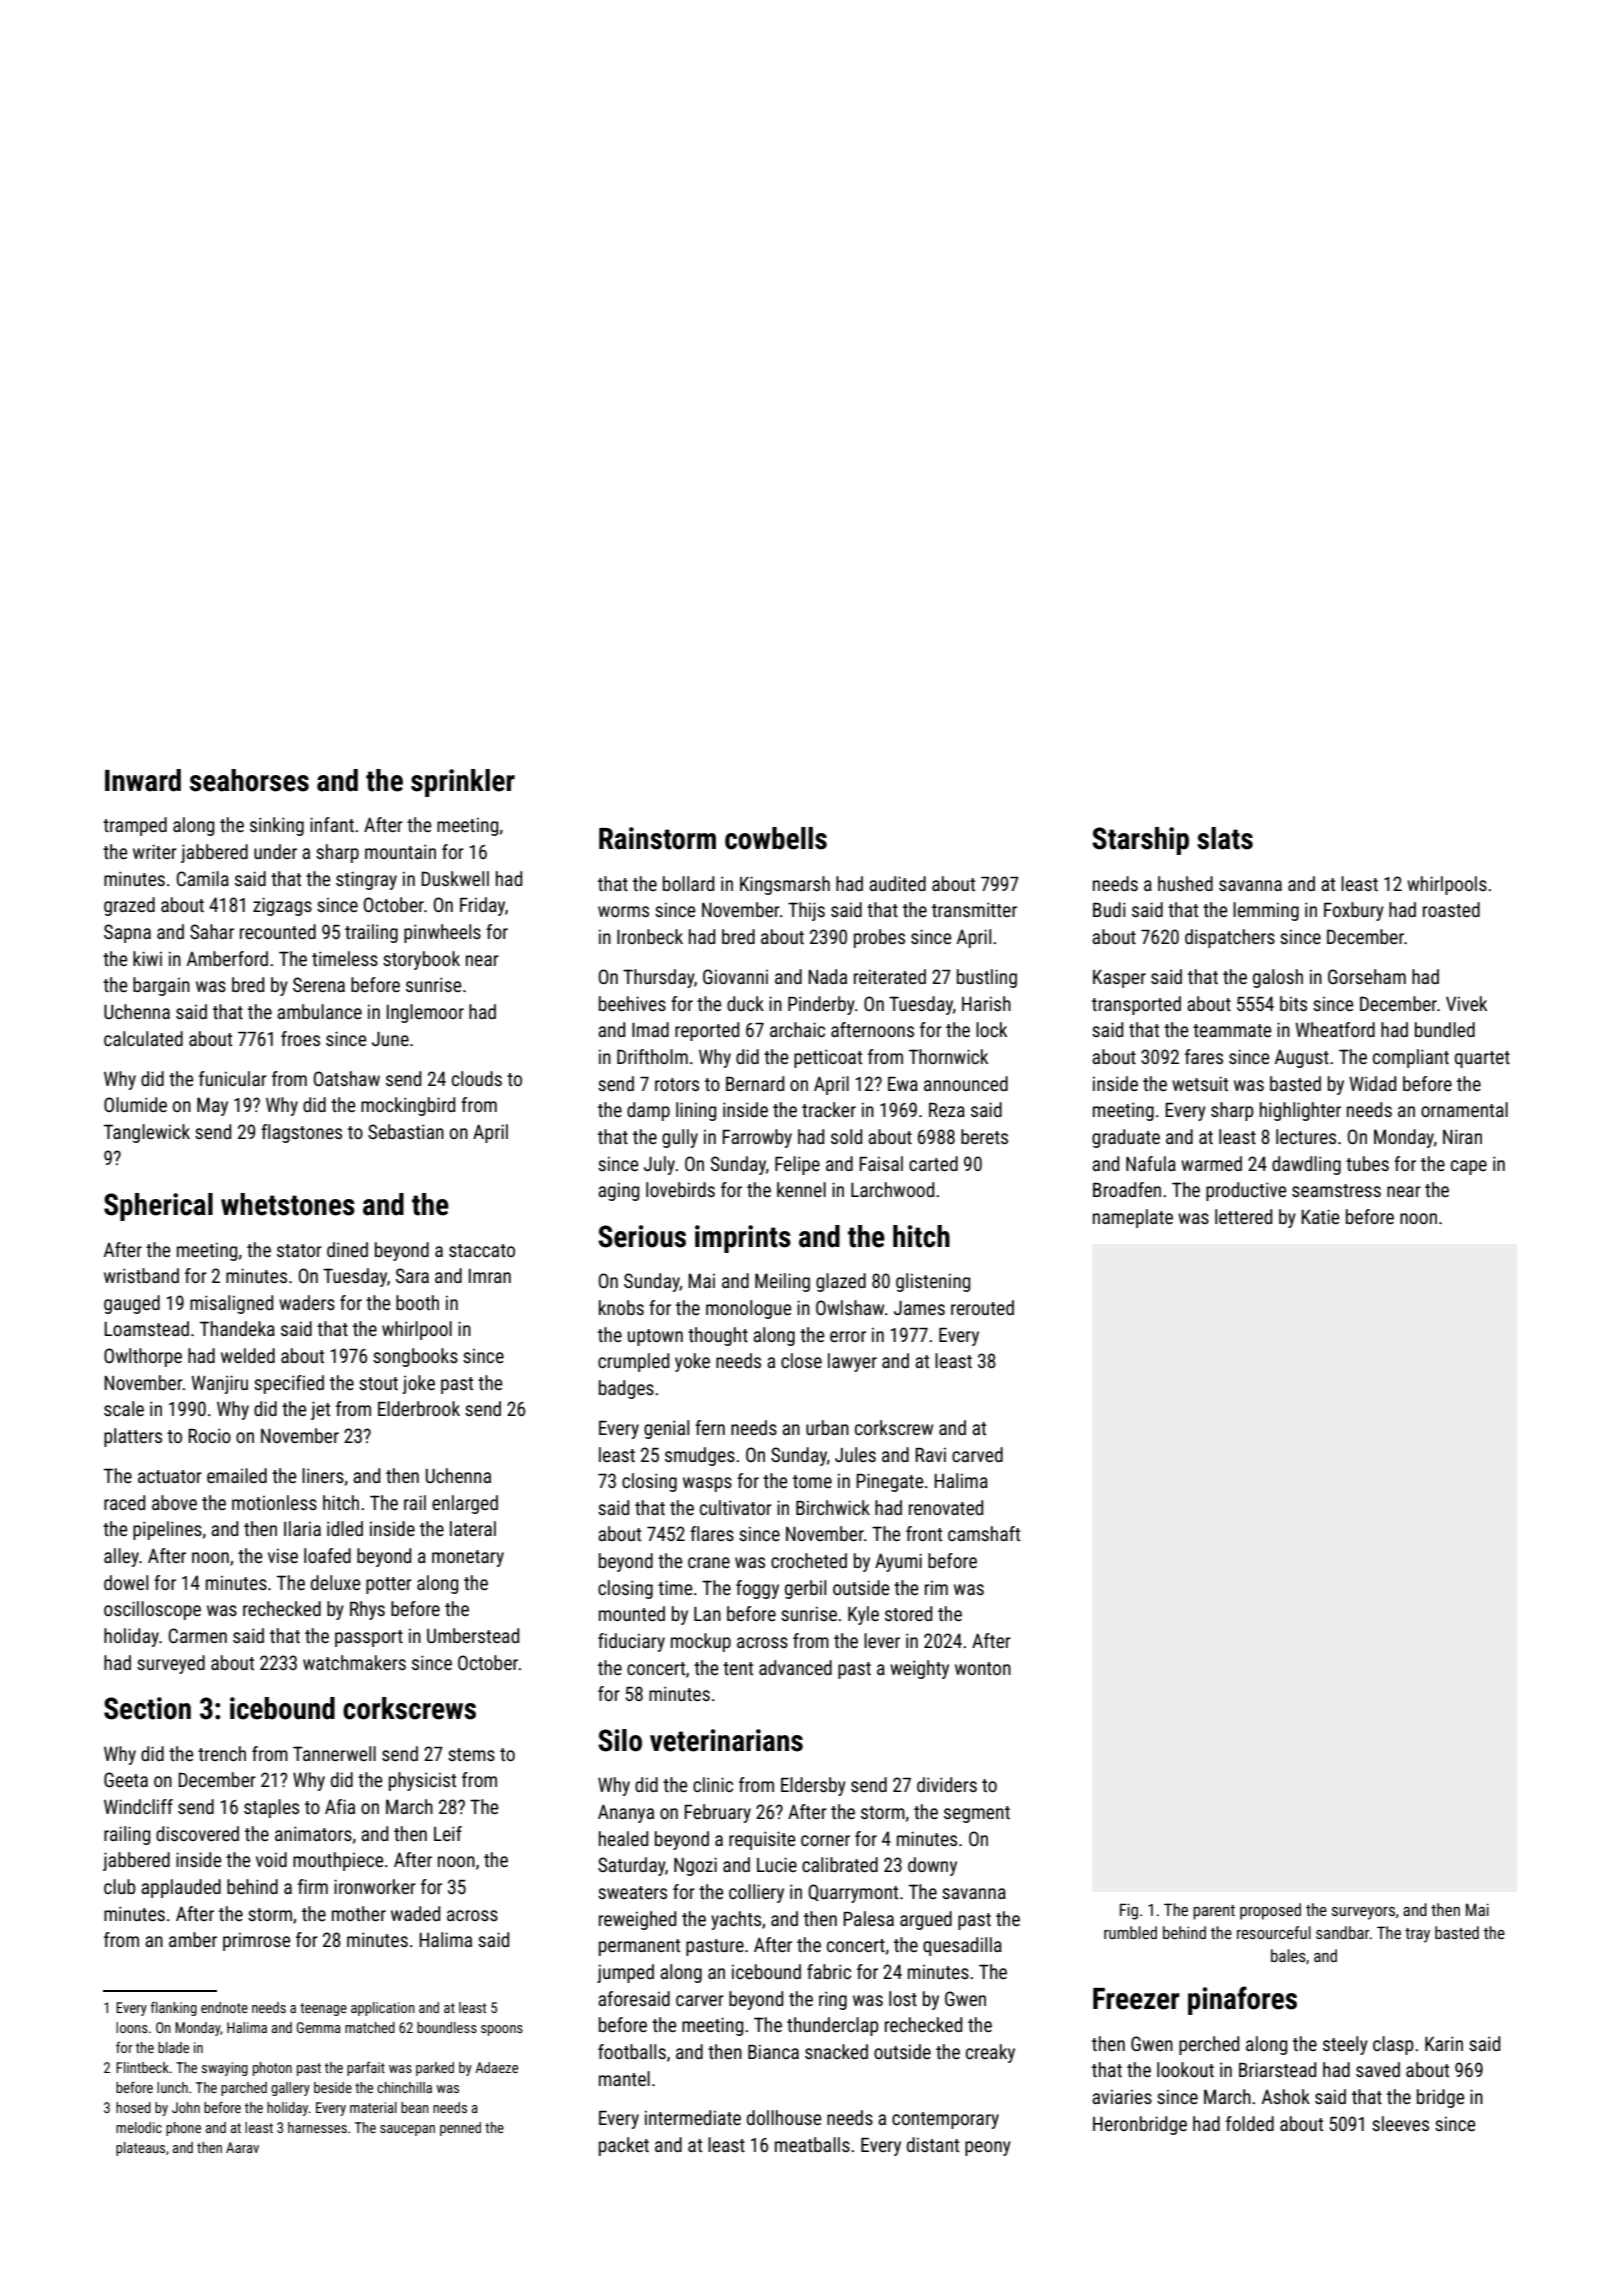 This screenshot has height=2292, width=1620. What do you see at coordinates (1270, 1911) in the screenshot?
I see `proposed` at bounding box center [1270, 1911].
